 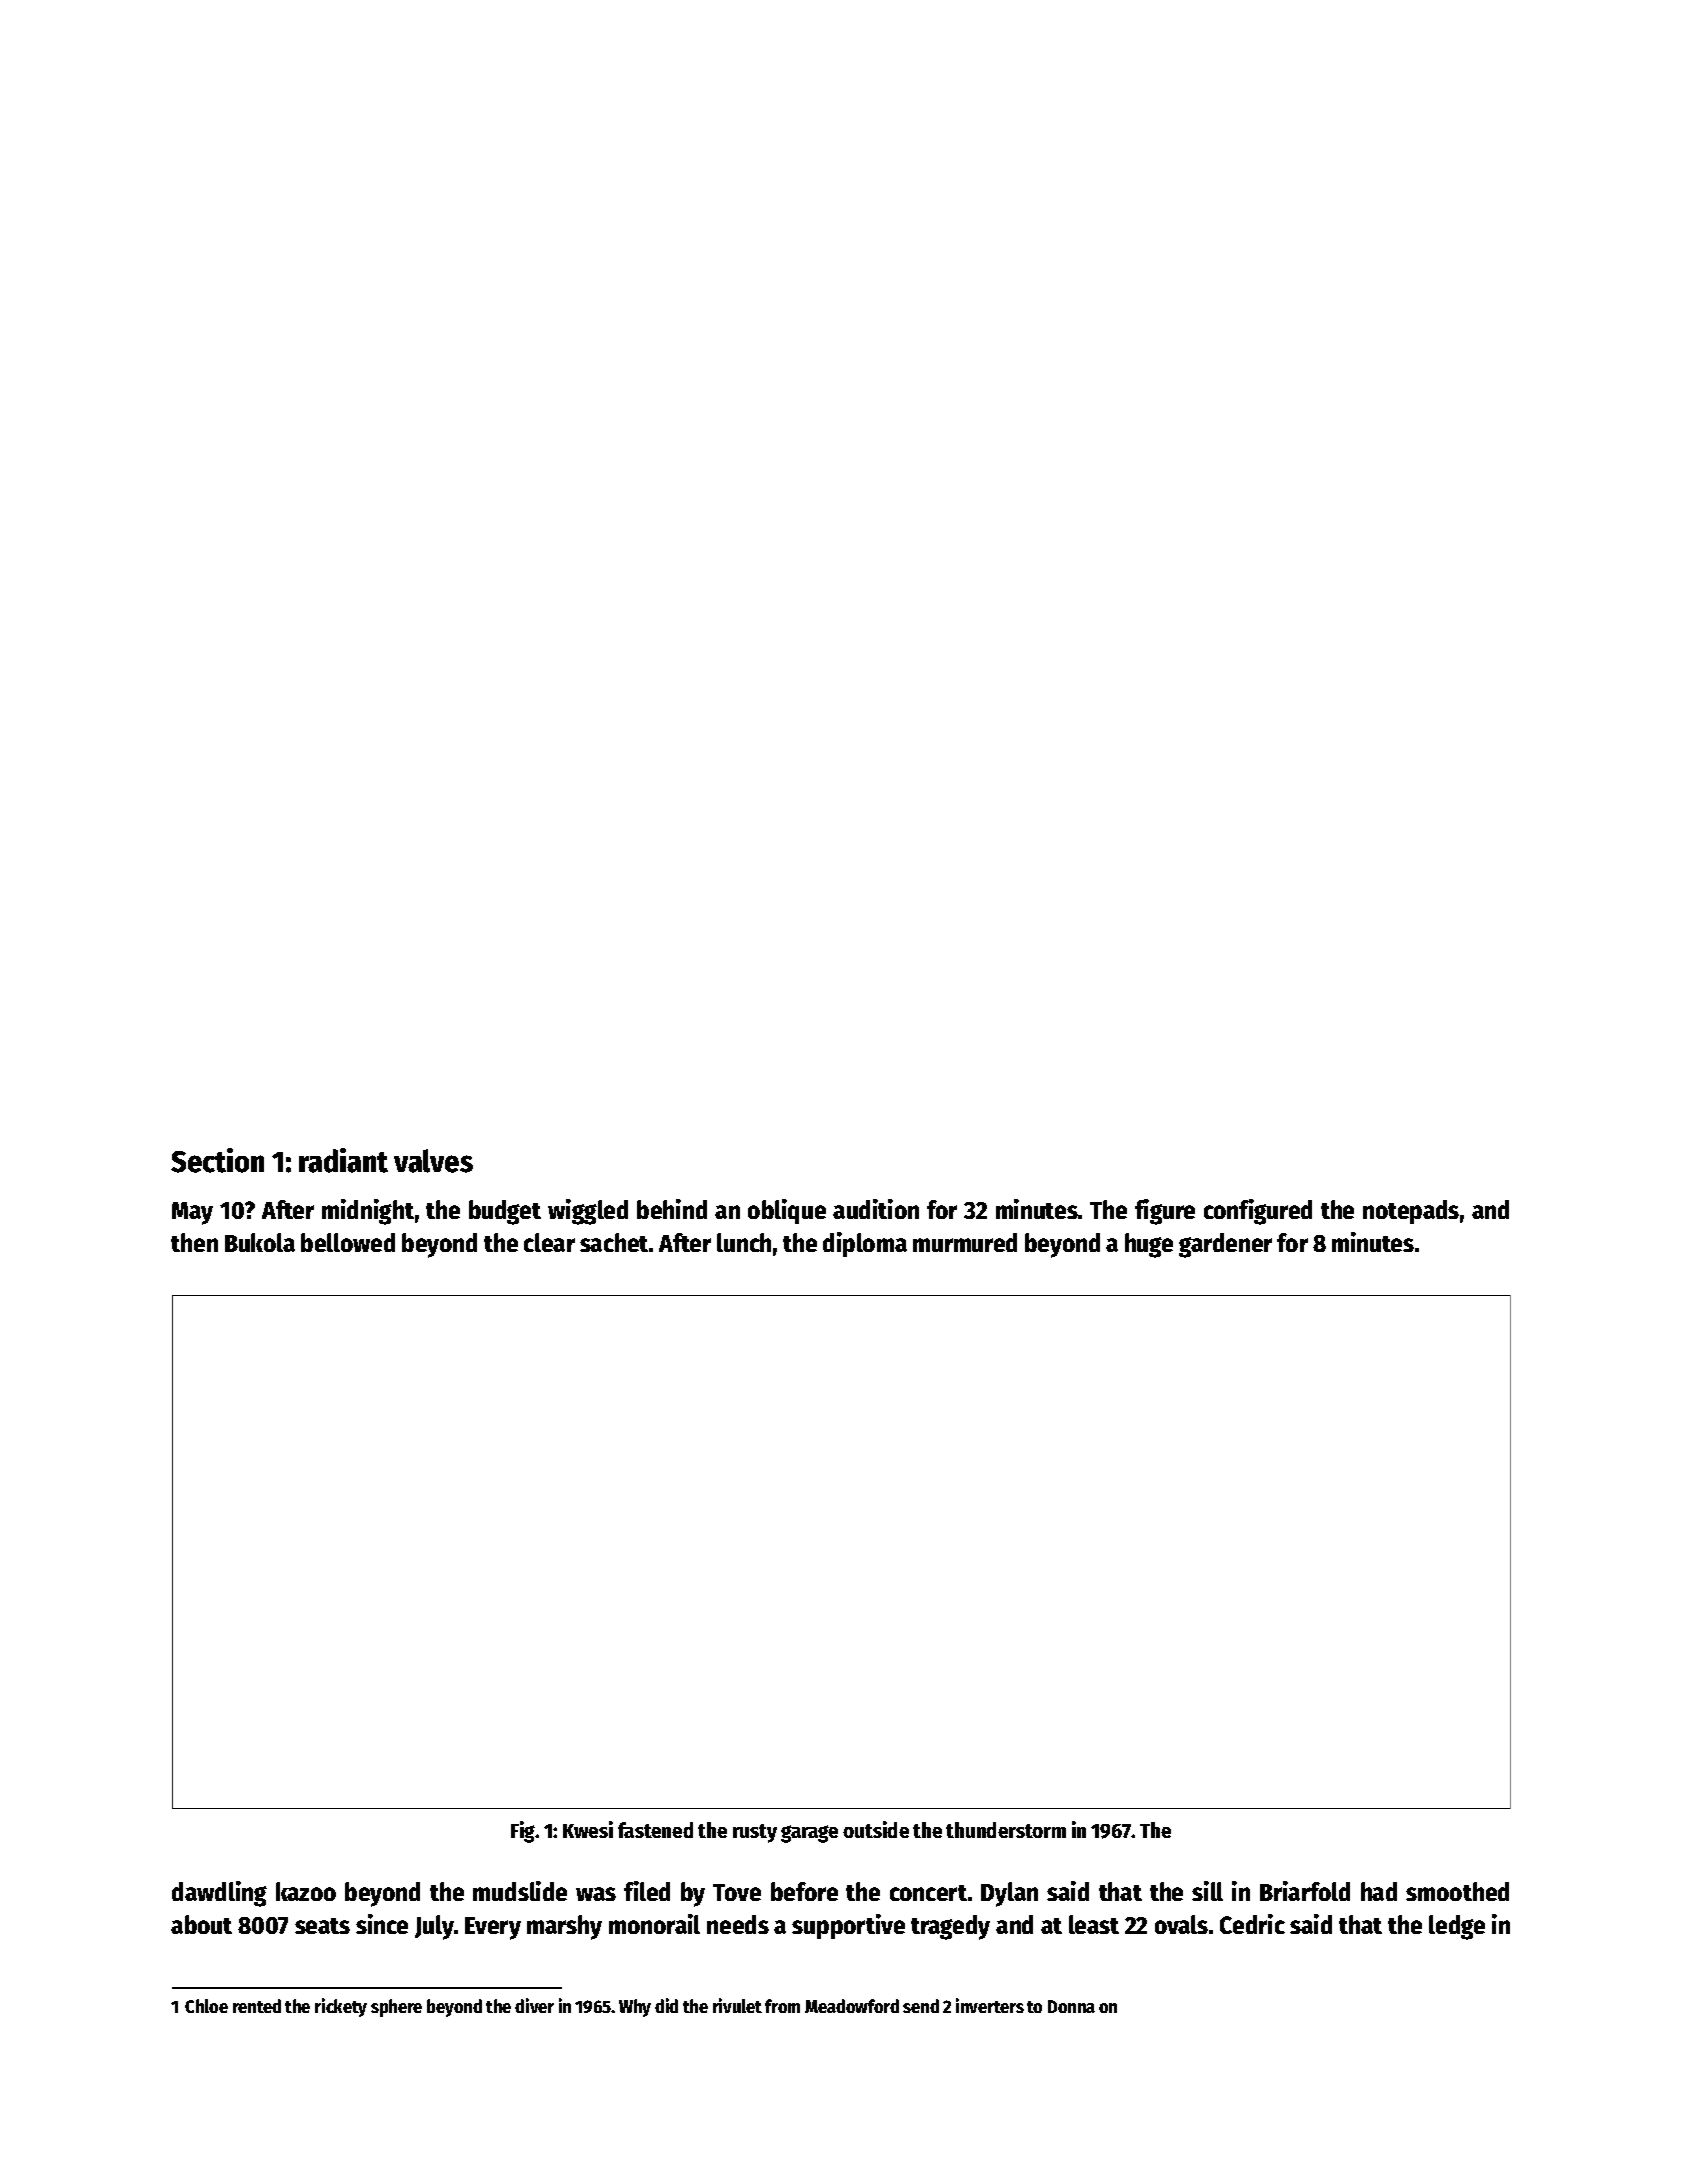 I want to click on huge, so click(x=1149, y=1245).
